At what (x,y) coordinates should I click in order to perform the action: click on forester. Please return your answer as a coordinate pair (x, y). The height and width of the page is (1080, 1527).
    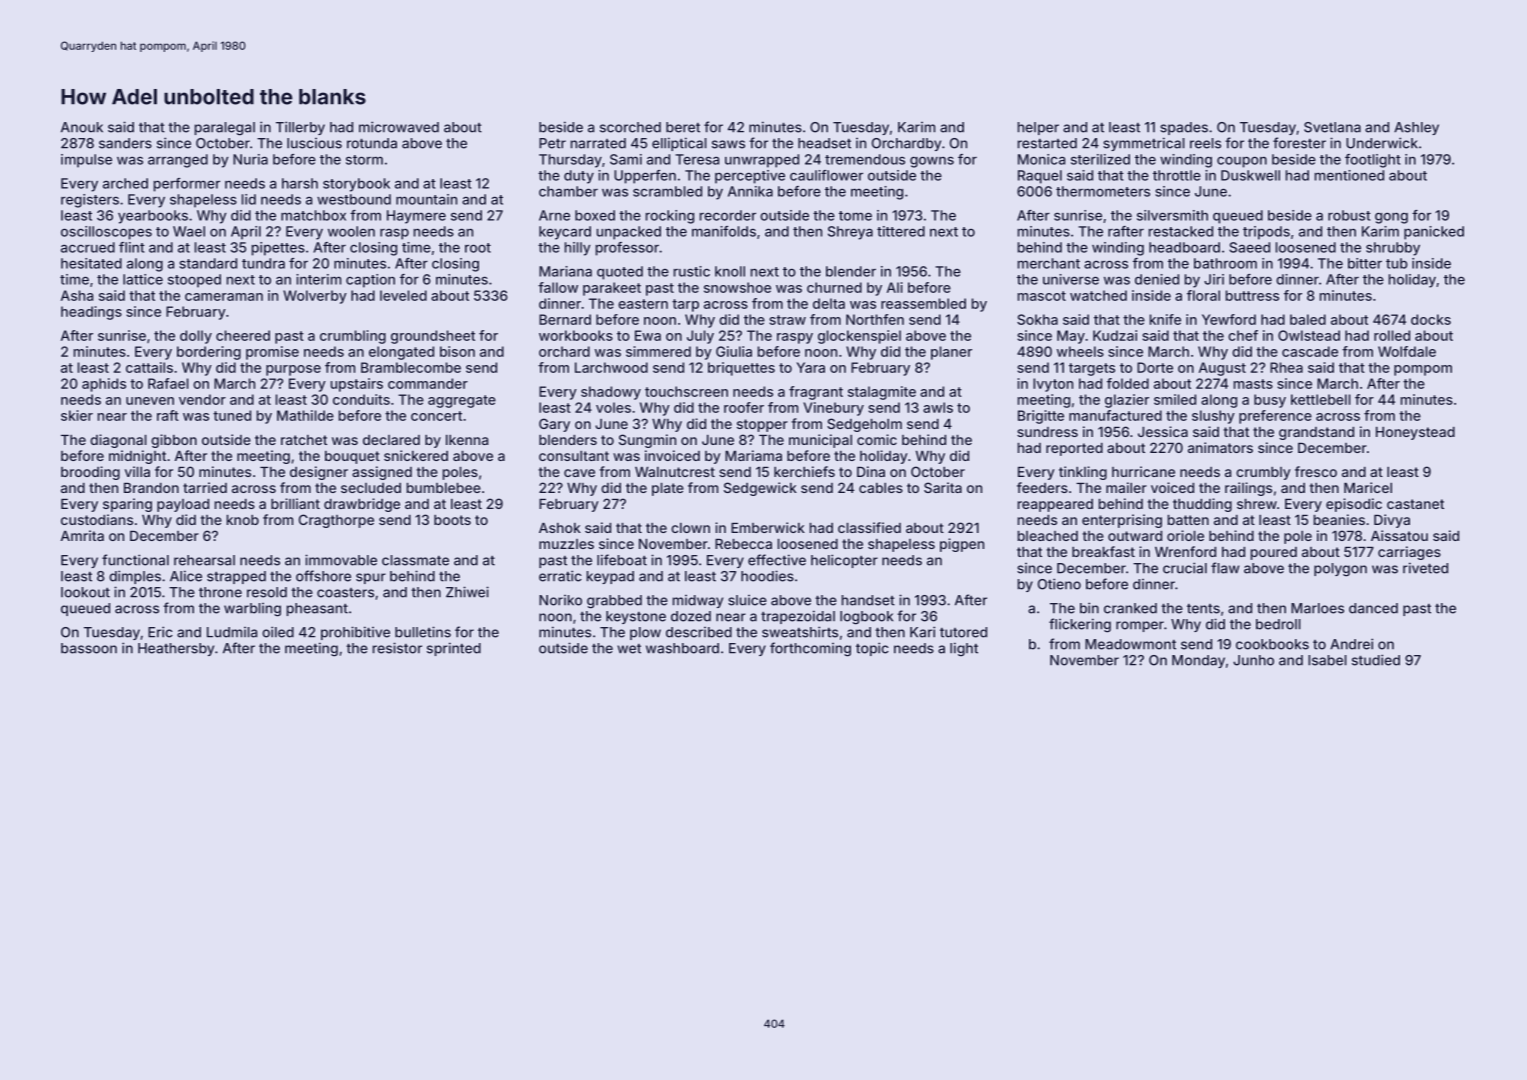
    Looking at the image, I should click on (1299, 143).
